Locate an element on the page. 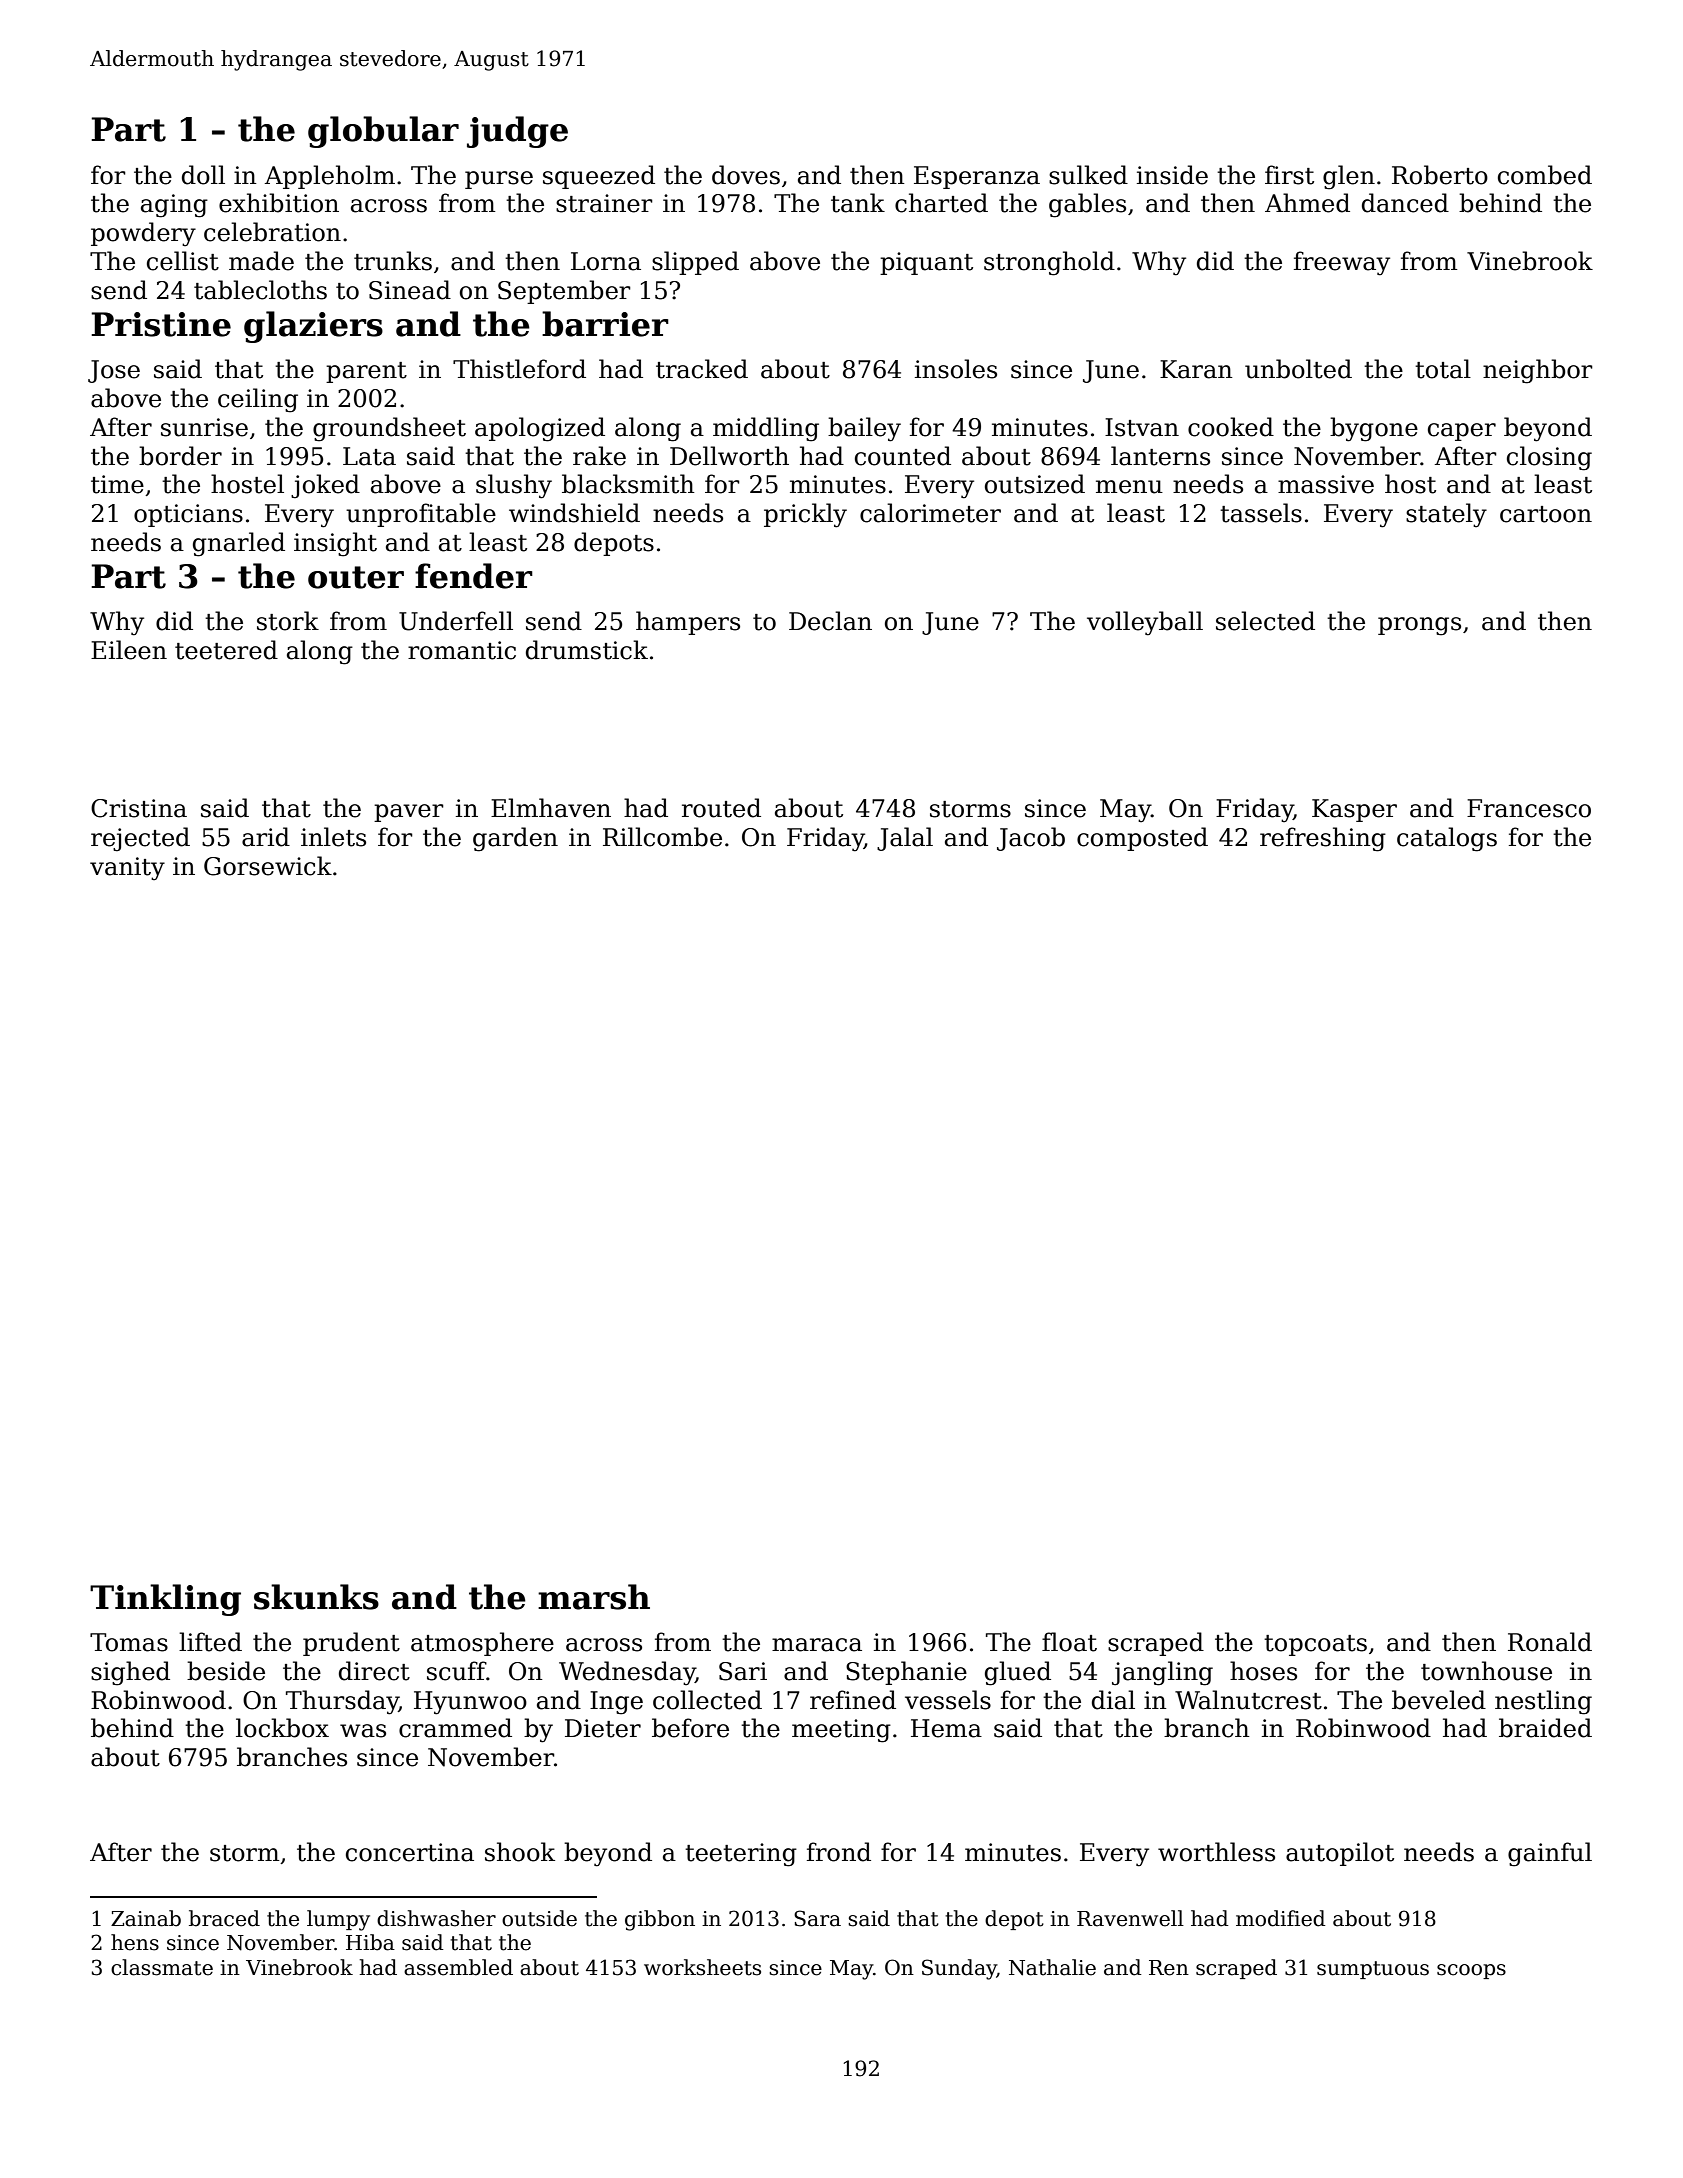 Image resolution: width=1683 pixels, height=2178 pixels. parent is located at coordinates (366, 372).
